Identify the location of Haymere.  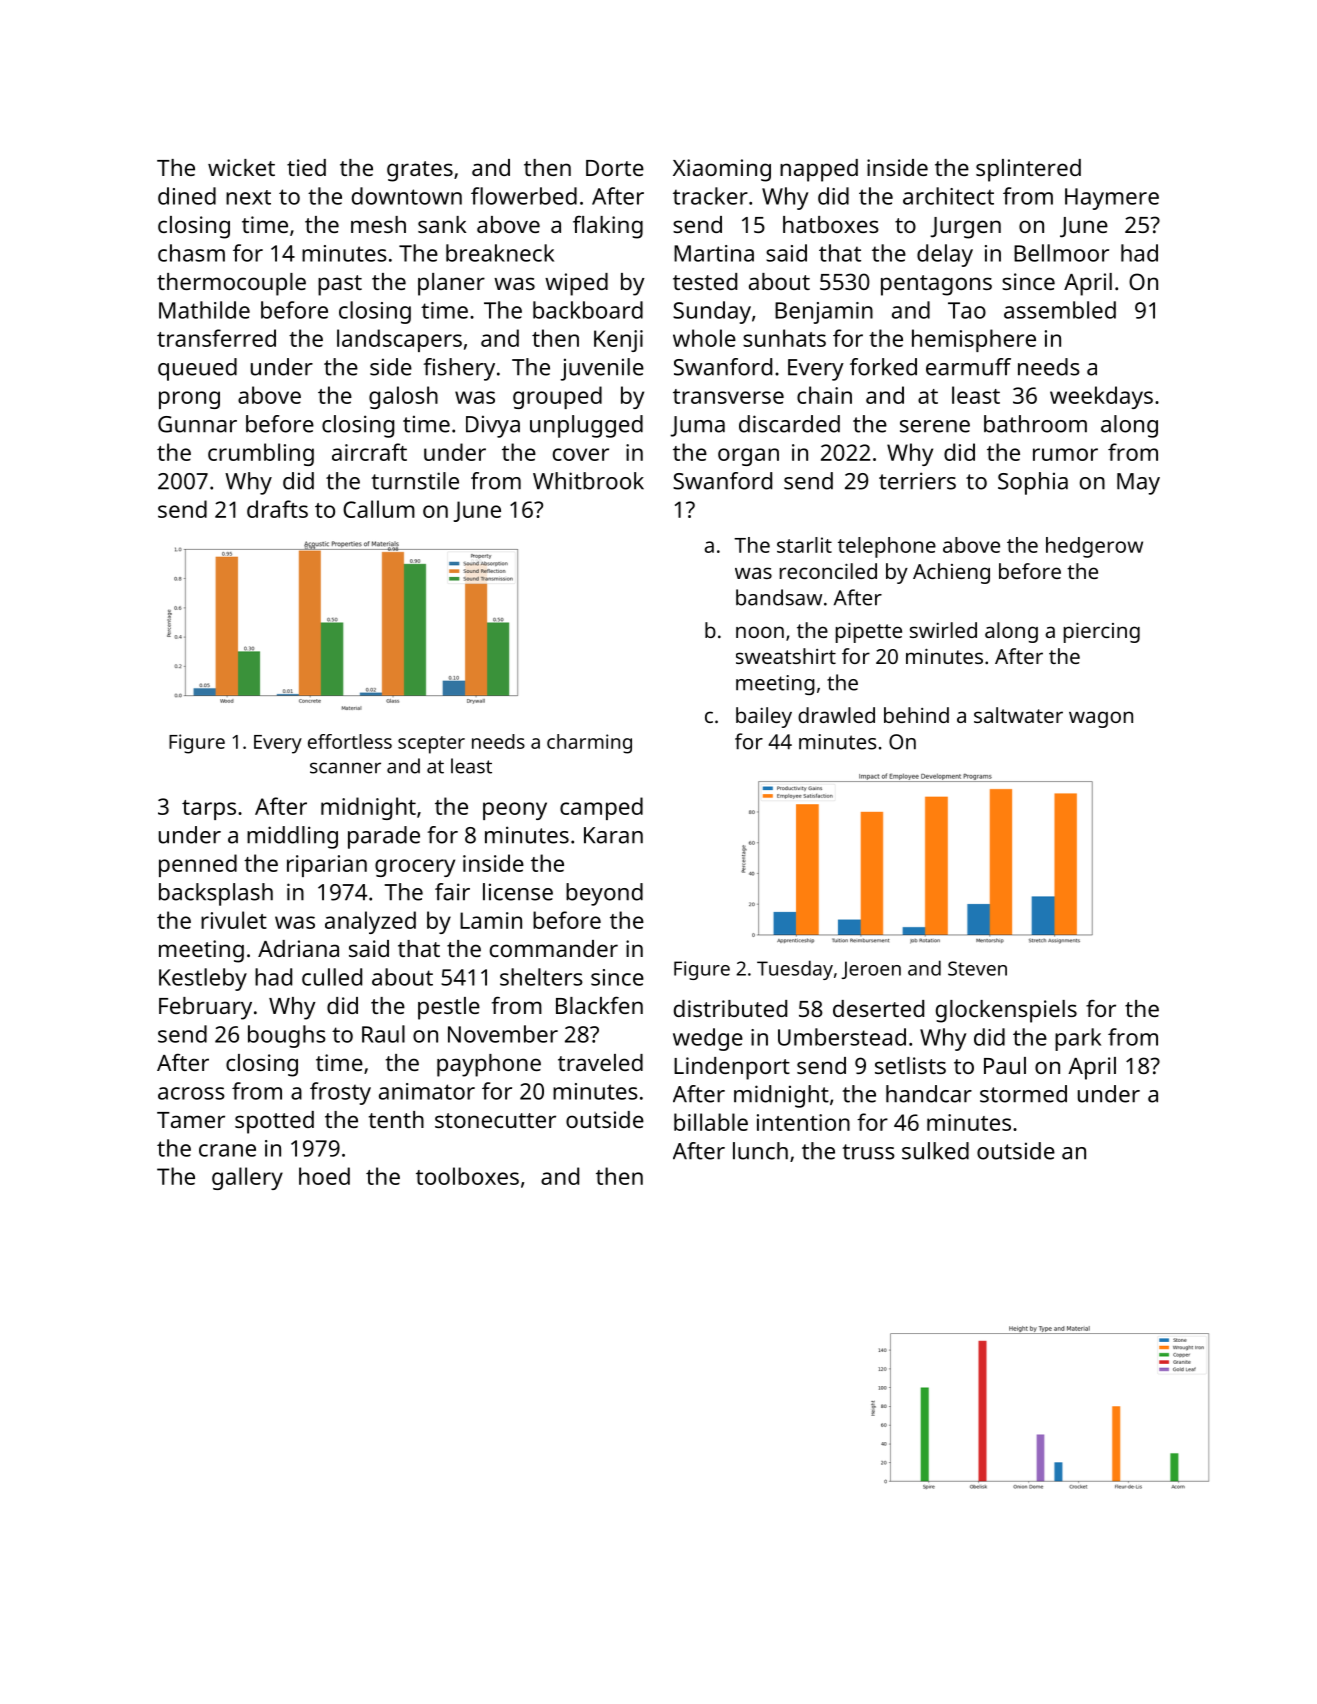
(1112, 199).
